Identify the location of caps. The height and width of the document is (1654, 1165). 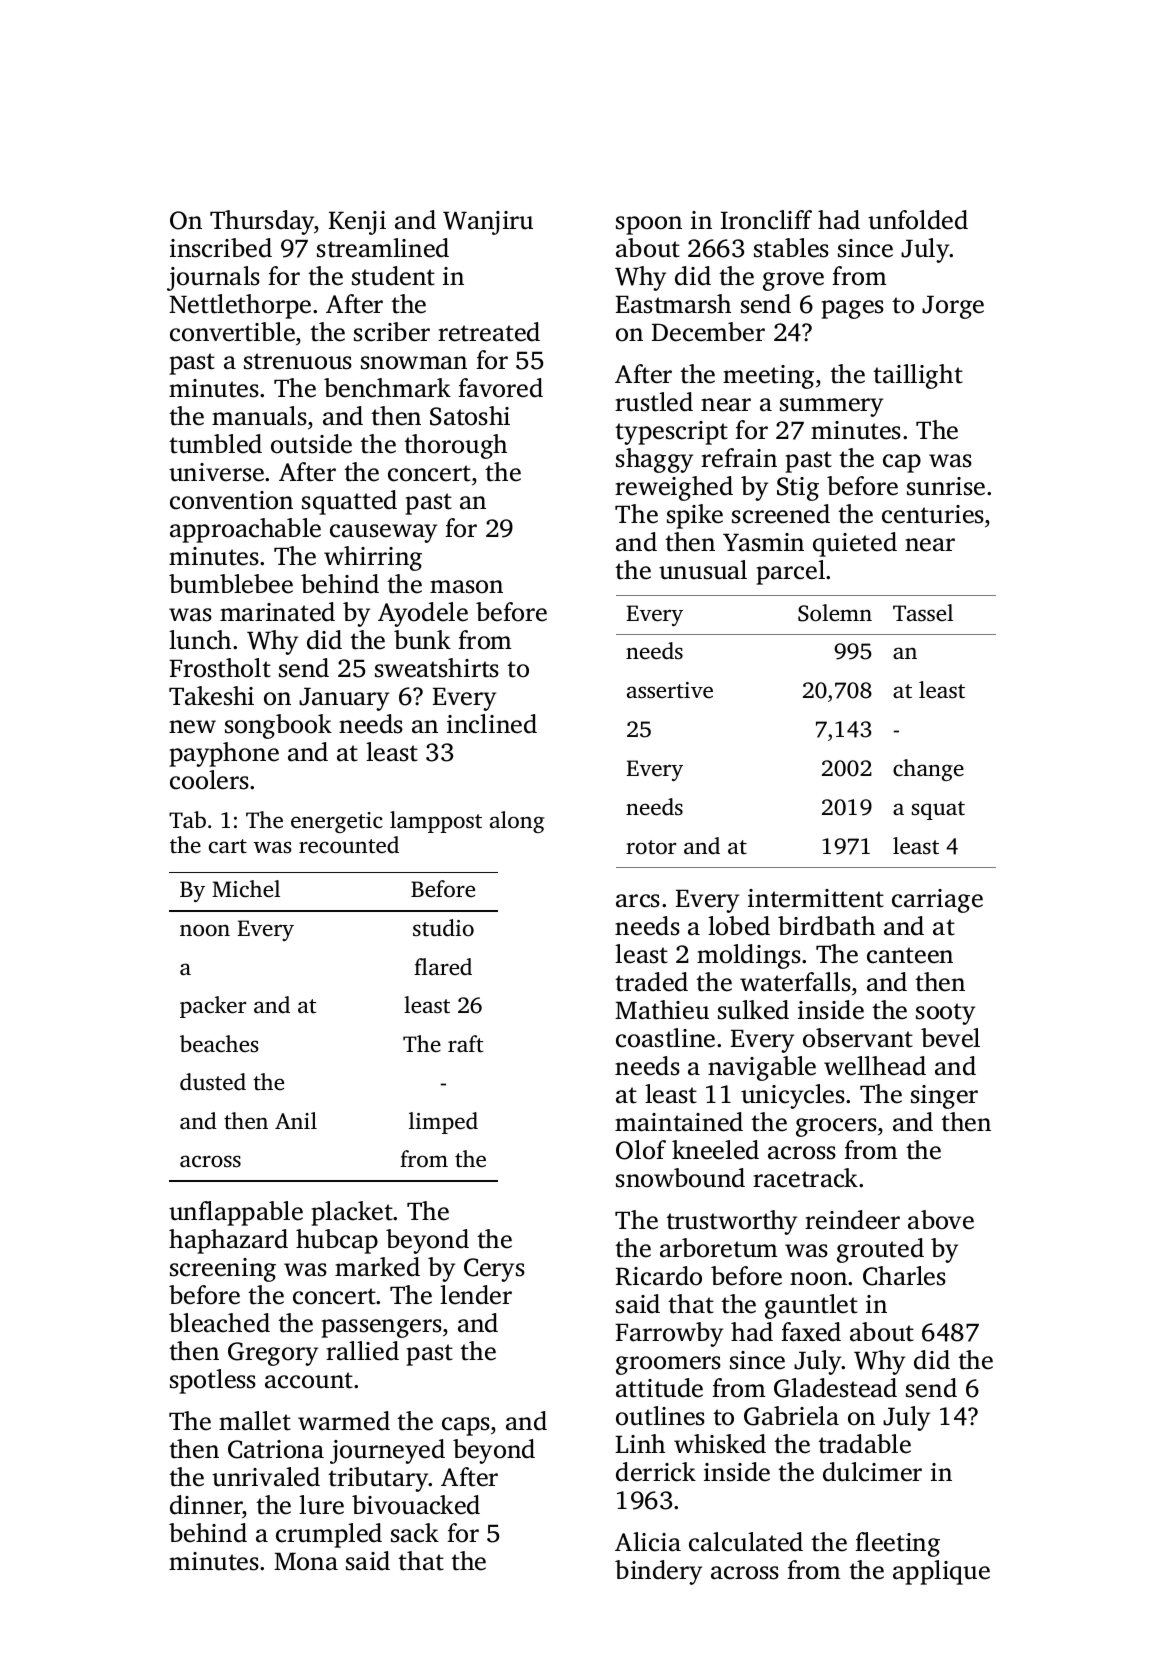
(466, 1426).
